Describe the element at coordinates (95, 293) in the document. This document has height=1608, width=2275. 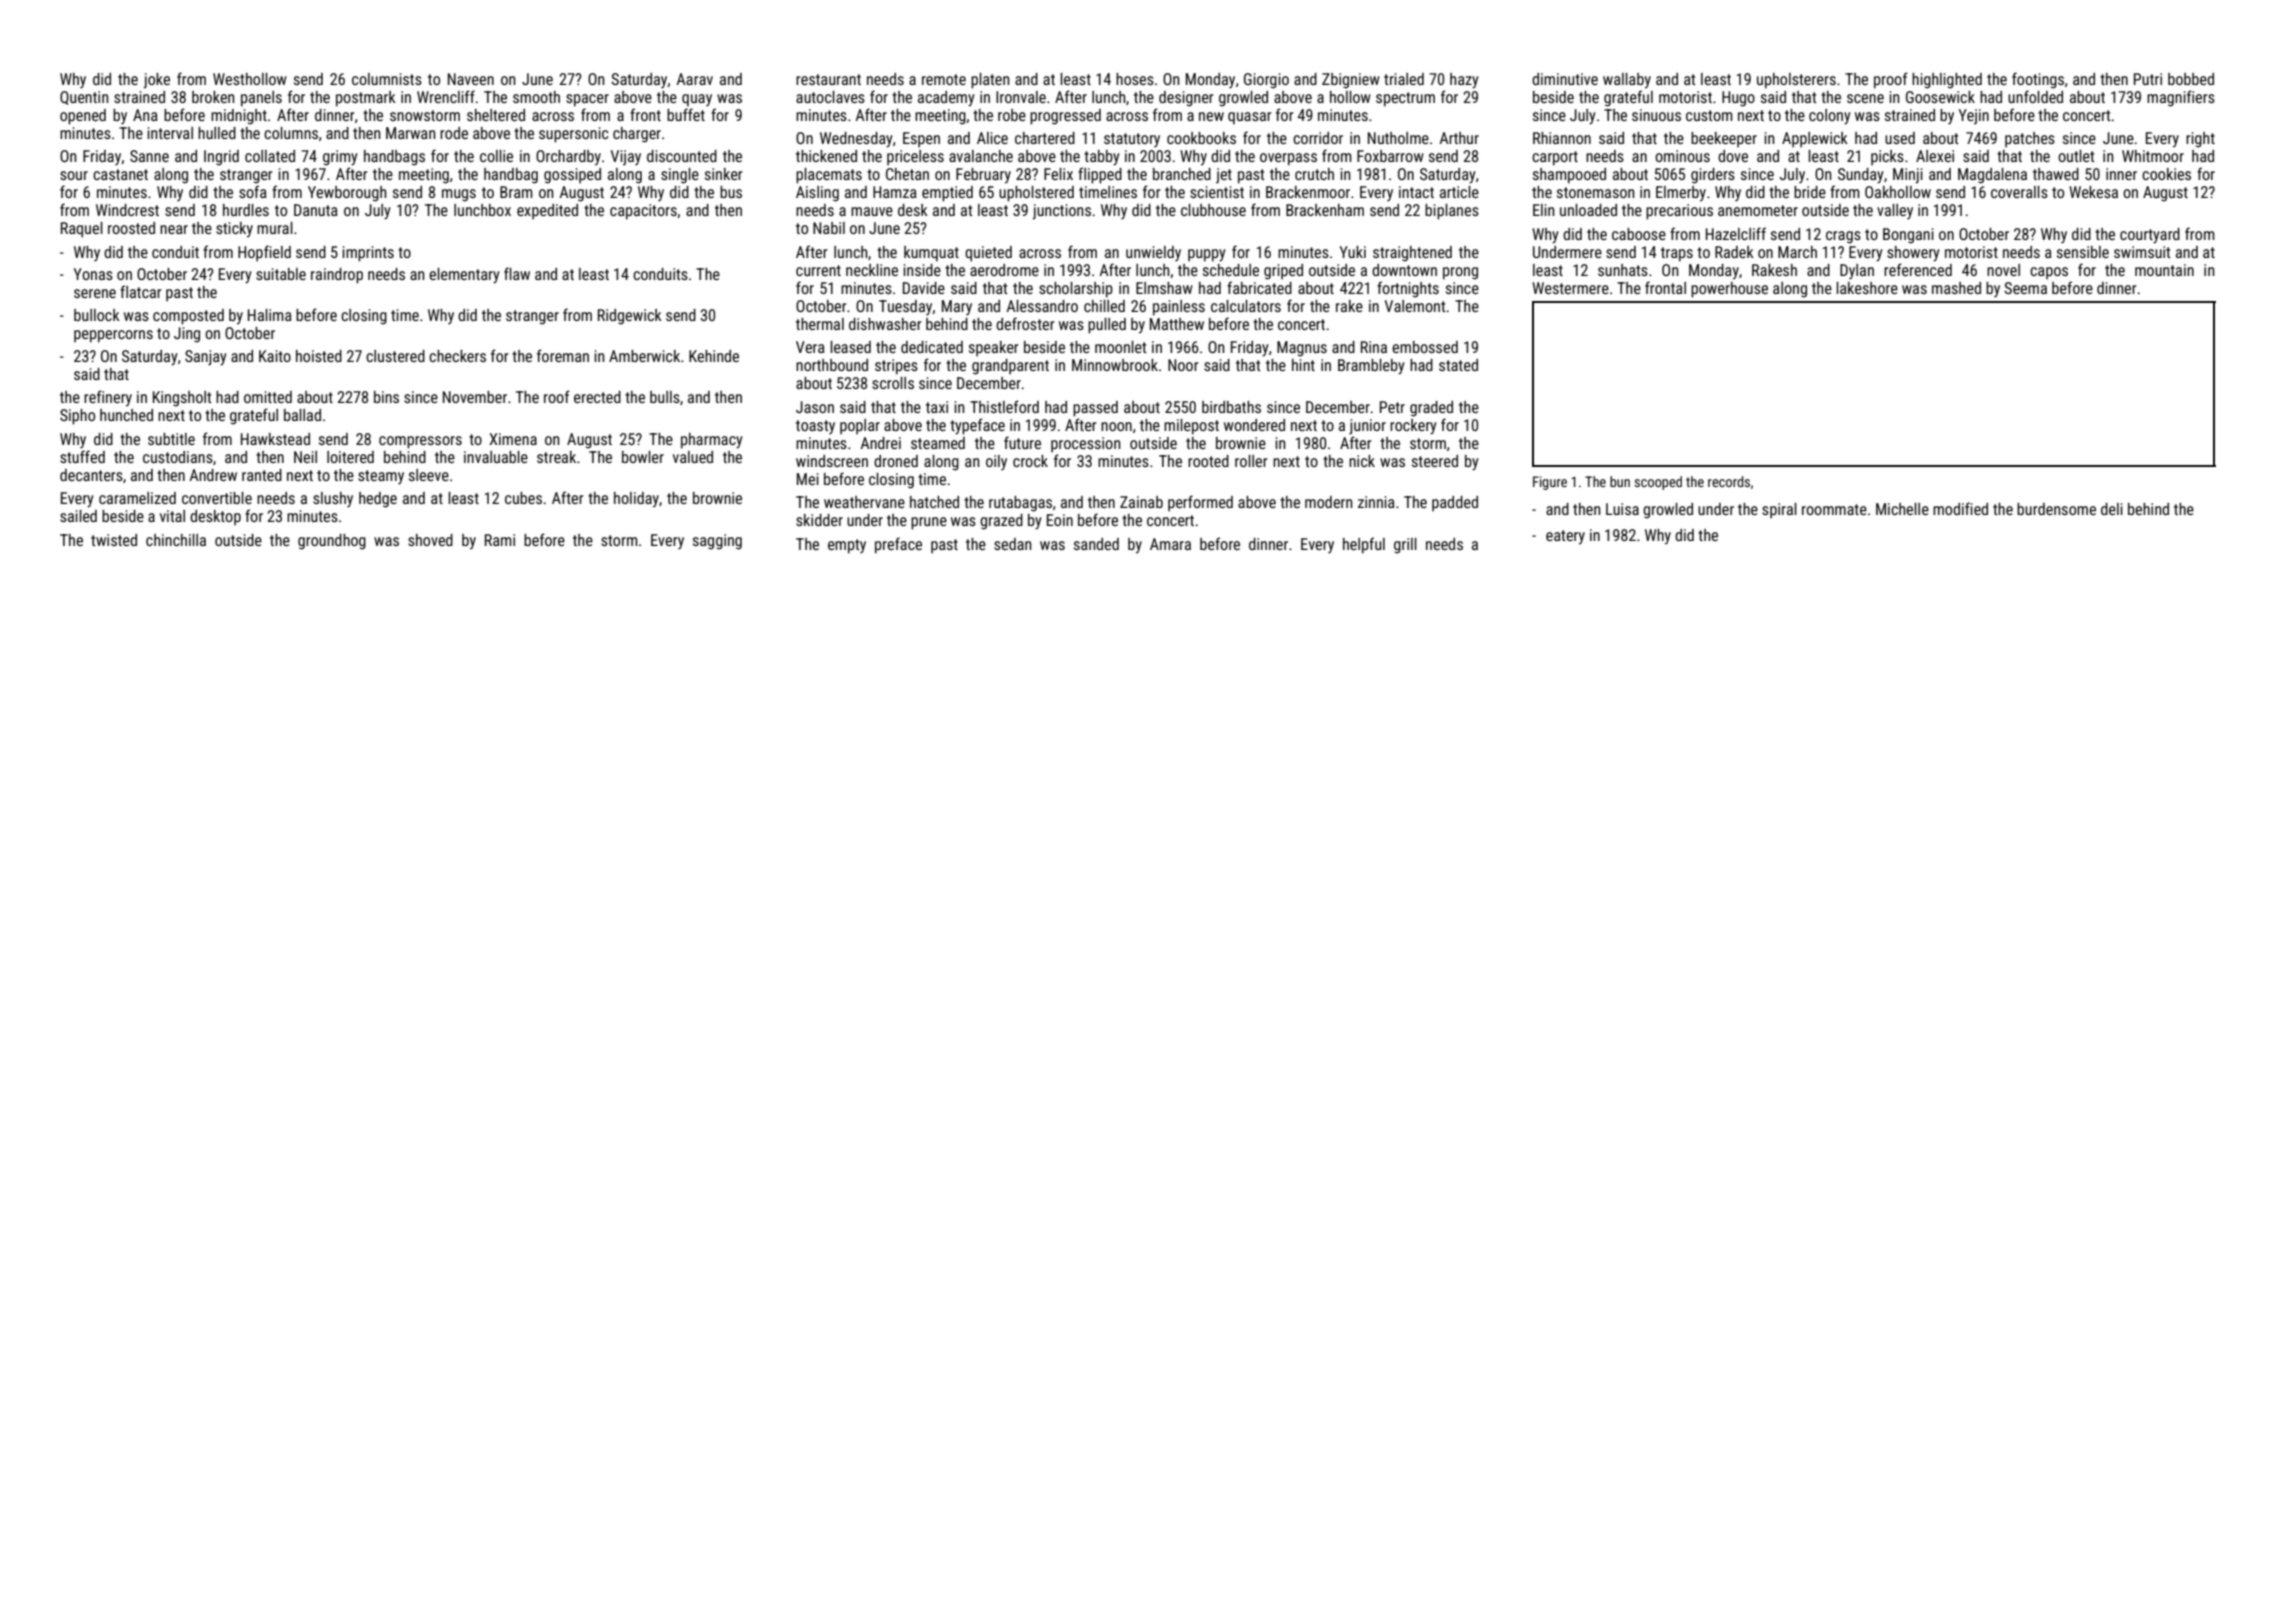
I see `serene` at that location.
